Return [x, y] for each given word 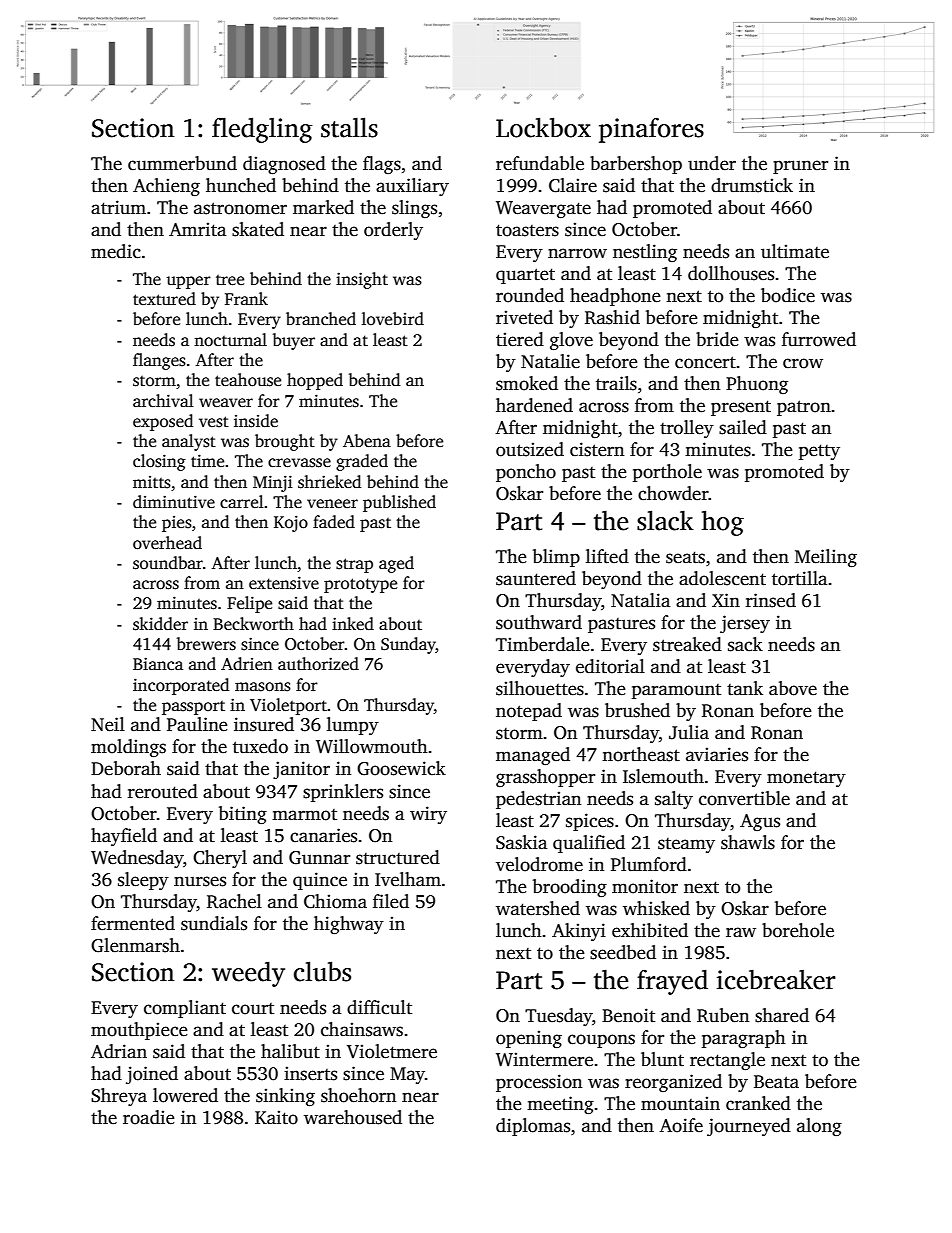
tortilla [799, 578]
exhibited [650, 930]
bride [717, 339]
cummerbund [182, 163]
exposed [163, 422]
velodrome [539, 864]
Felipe [249, 604]
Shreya [119, 1097]
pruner [800, 167]
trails [616, 383]
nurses [200, 881]
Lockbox [543, 127]
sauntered [536, 578]
